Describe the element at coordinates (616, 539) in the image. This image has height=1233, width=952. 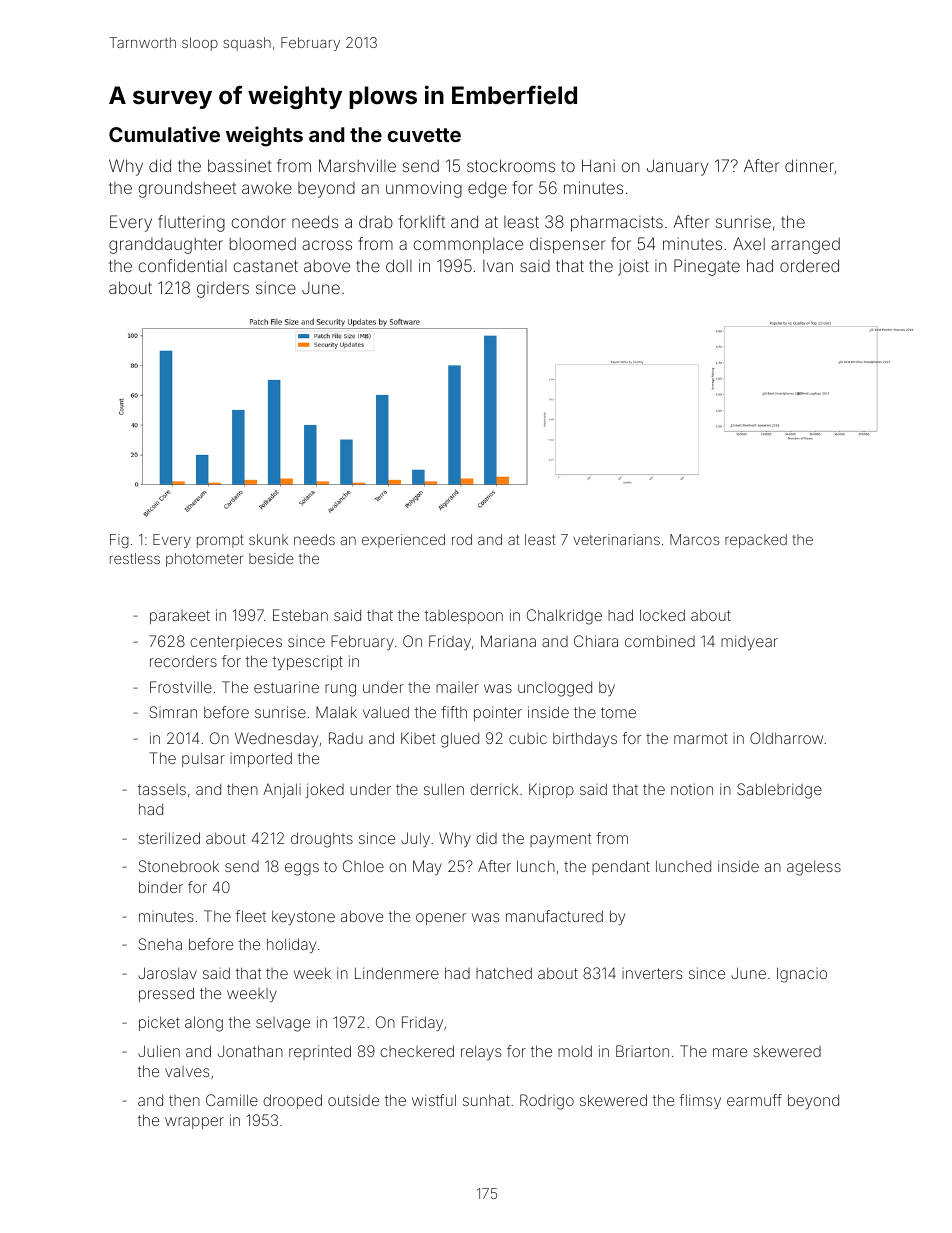
I see `veterinarians` at that location.
